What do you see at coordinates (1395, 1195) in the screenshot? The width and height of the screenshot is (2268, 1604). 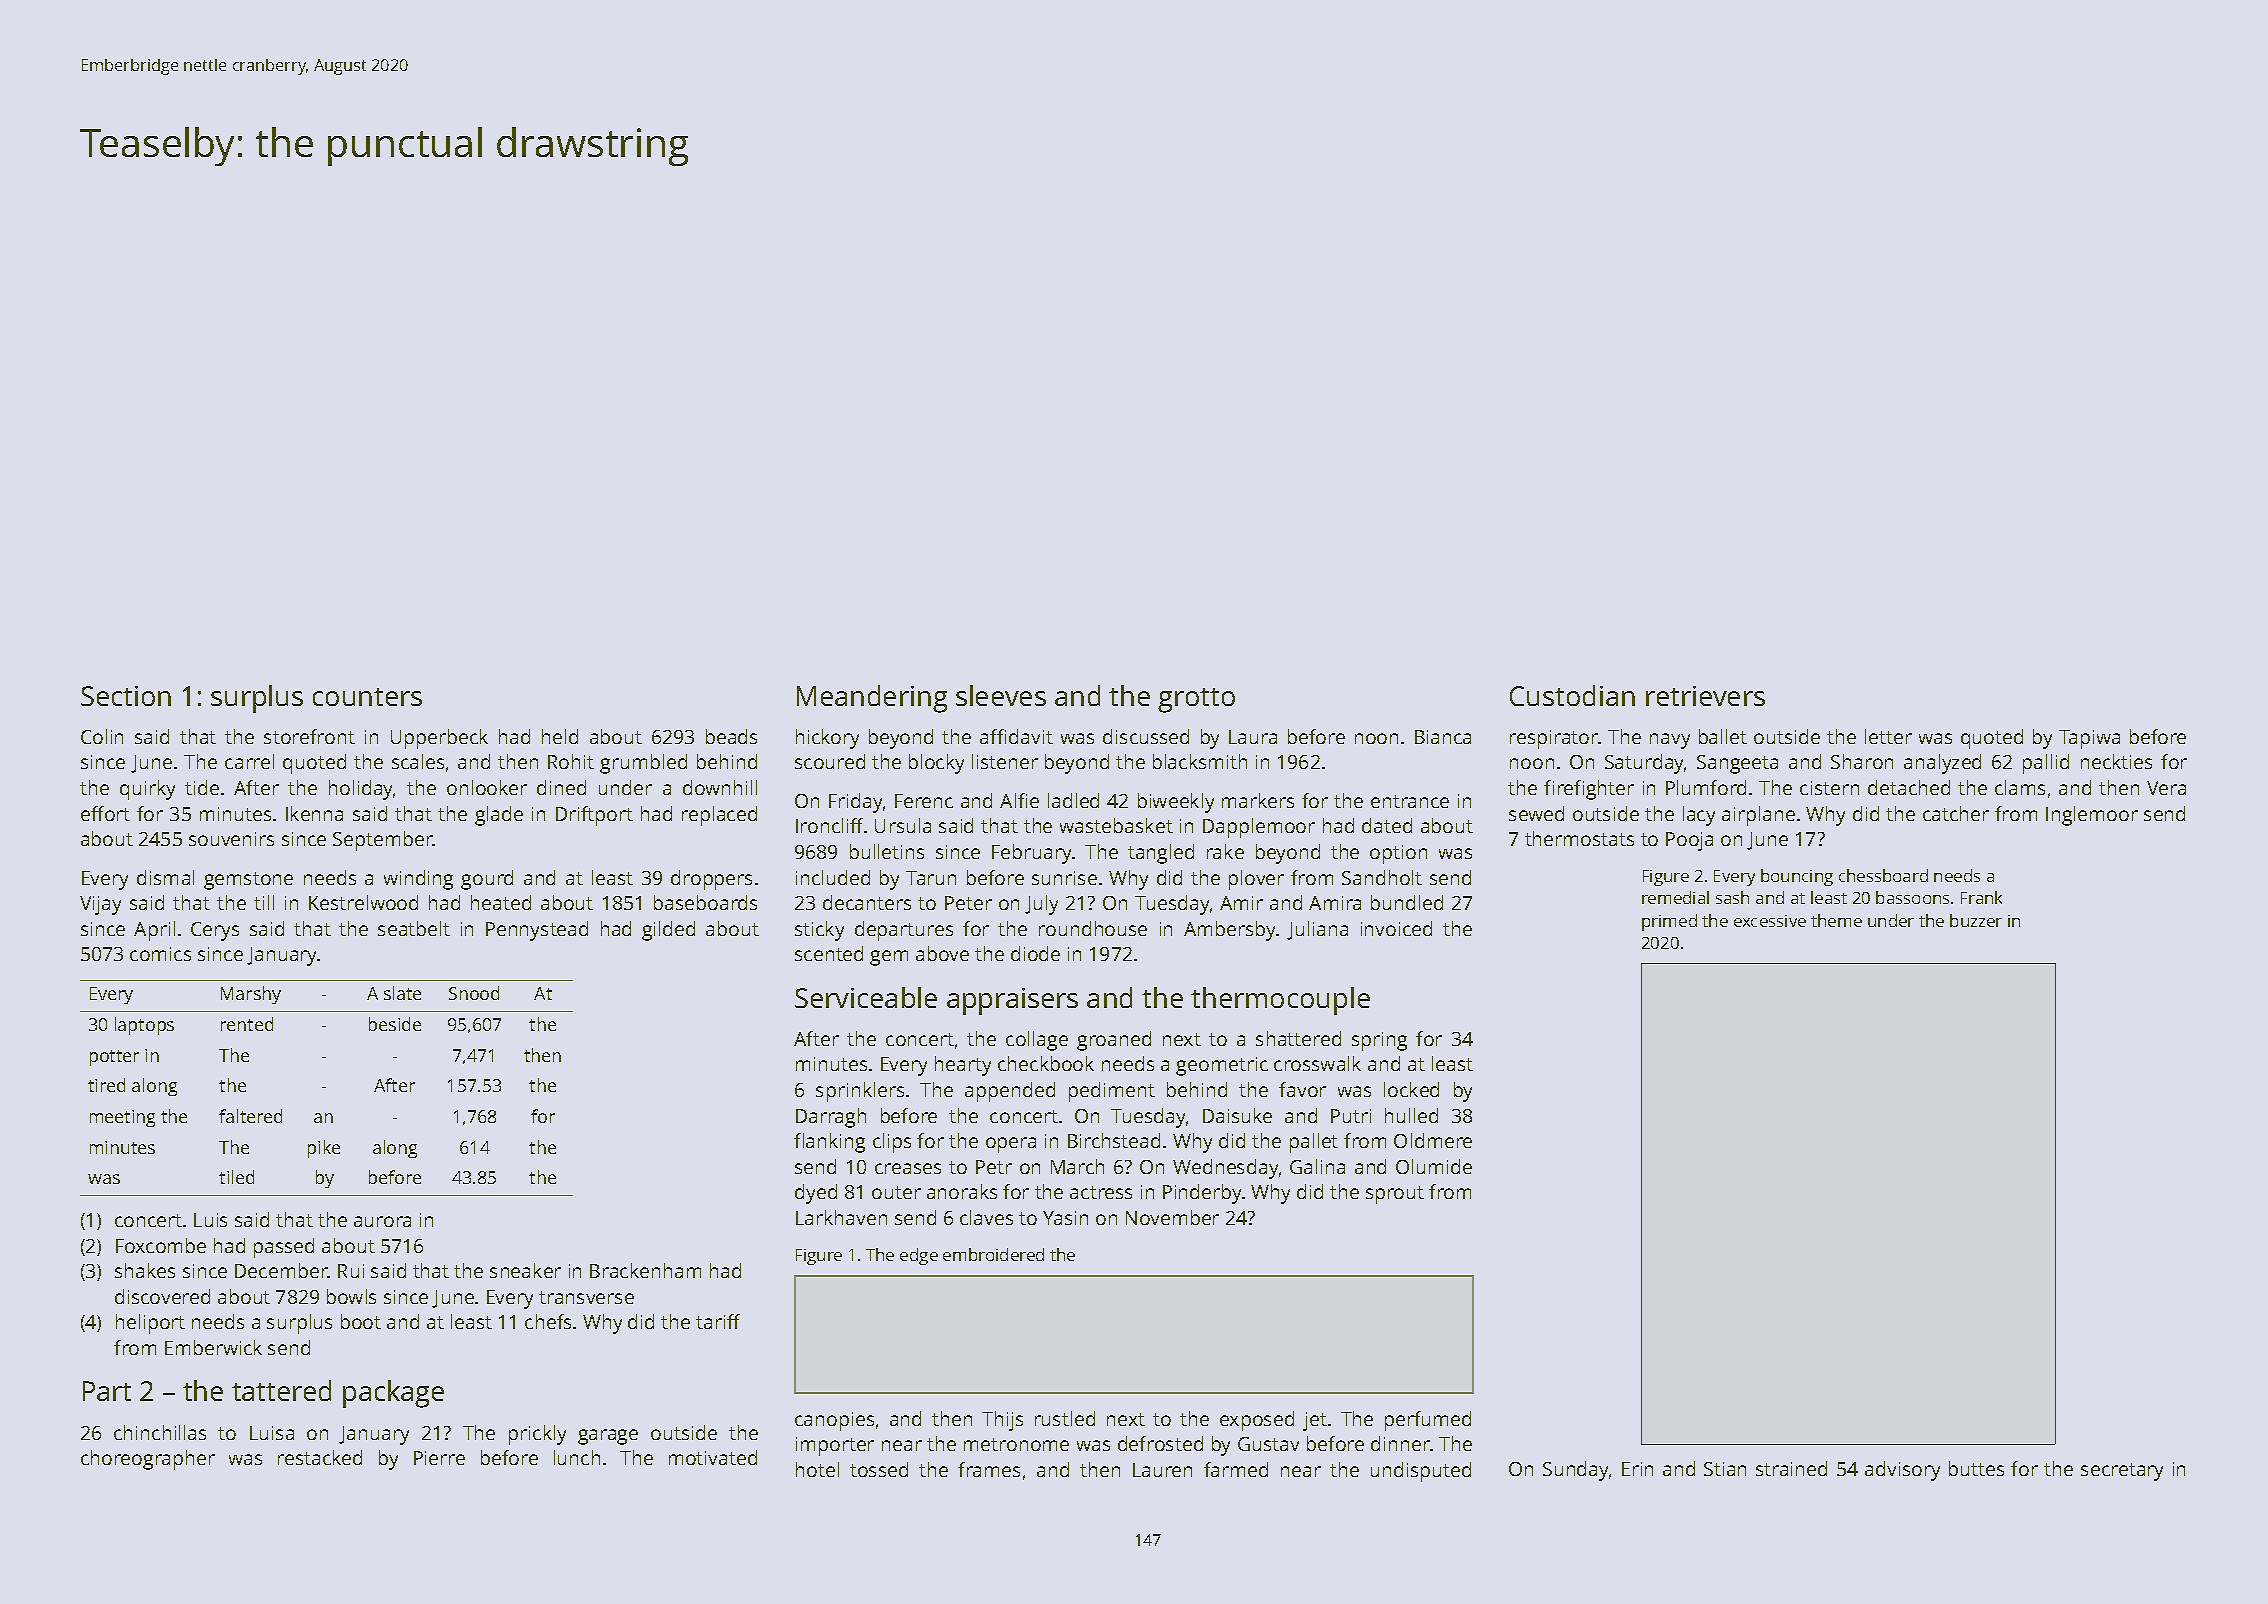 I see `sprout` at bounding box center [1395, 1195].
